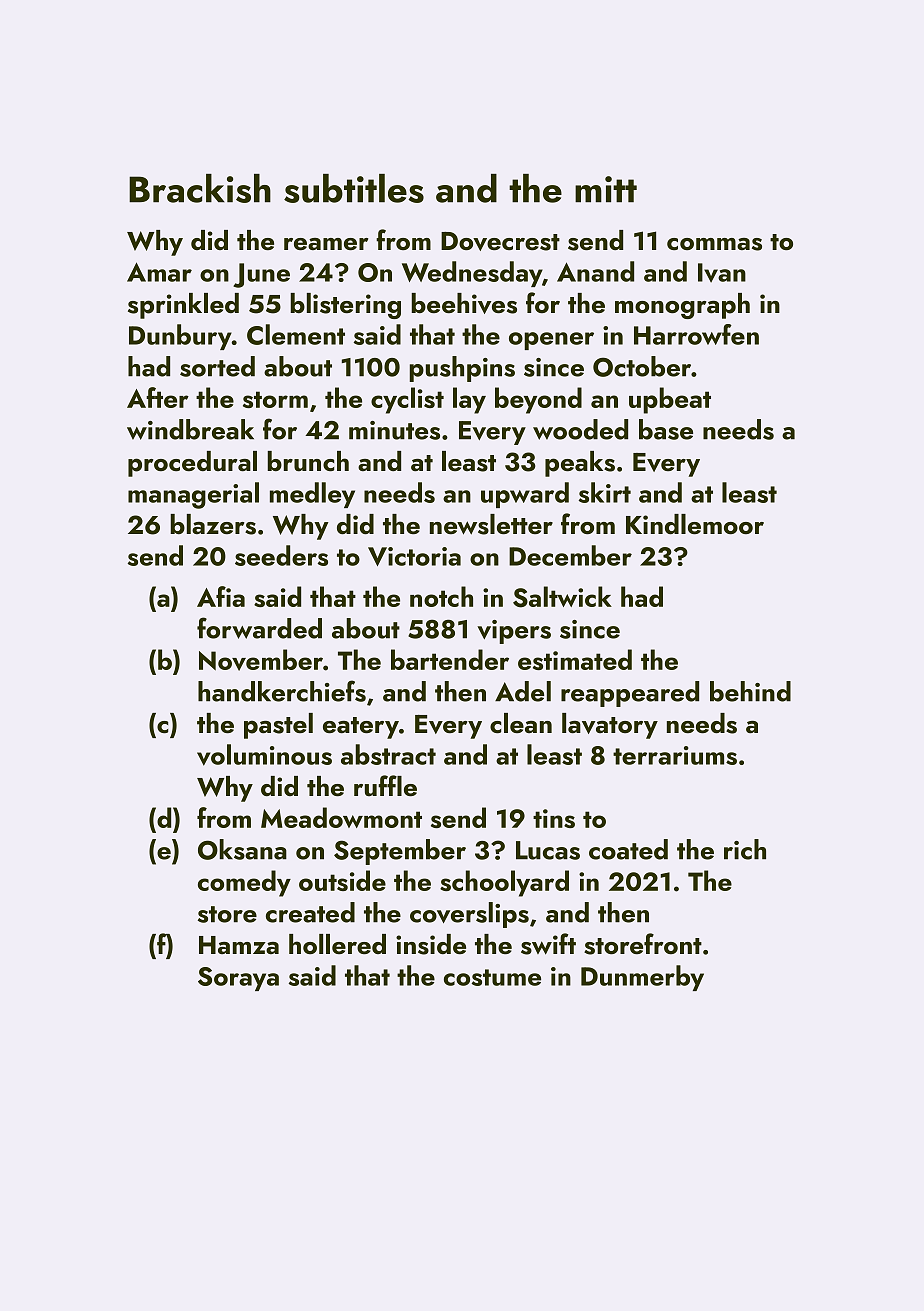 This screenshot has width=924, height=1311. I want to click on Soraya, so click(238, 979).
